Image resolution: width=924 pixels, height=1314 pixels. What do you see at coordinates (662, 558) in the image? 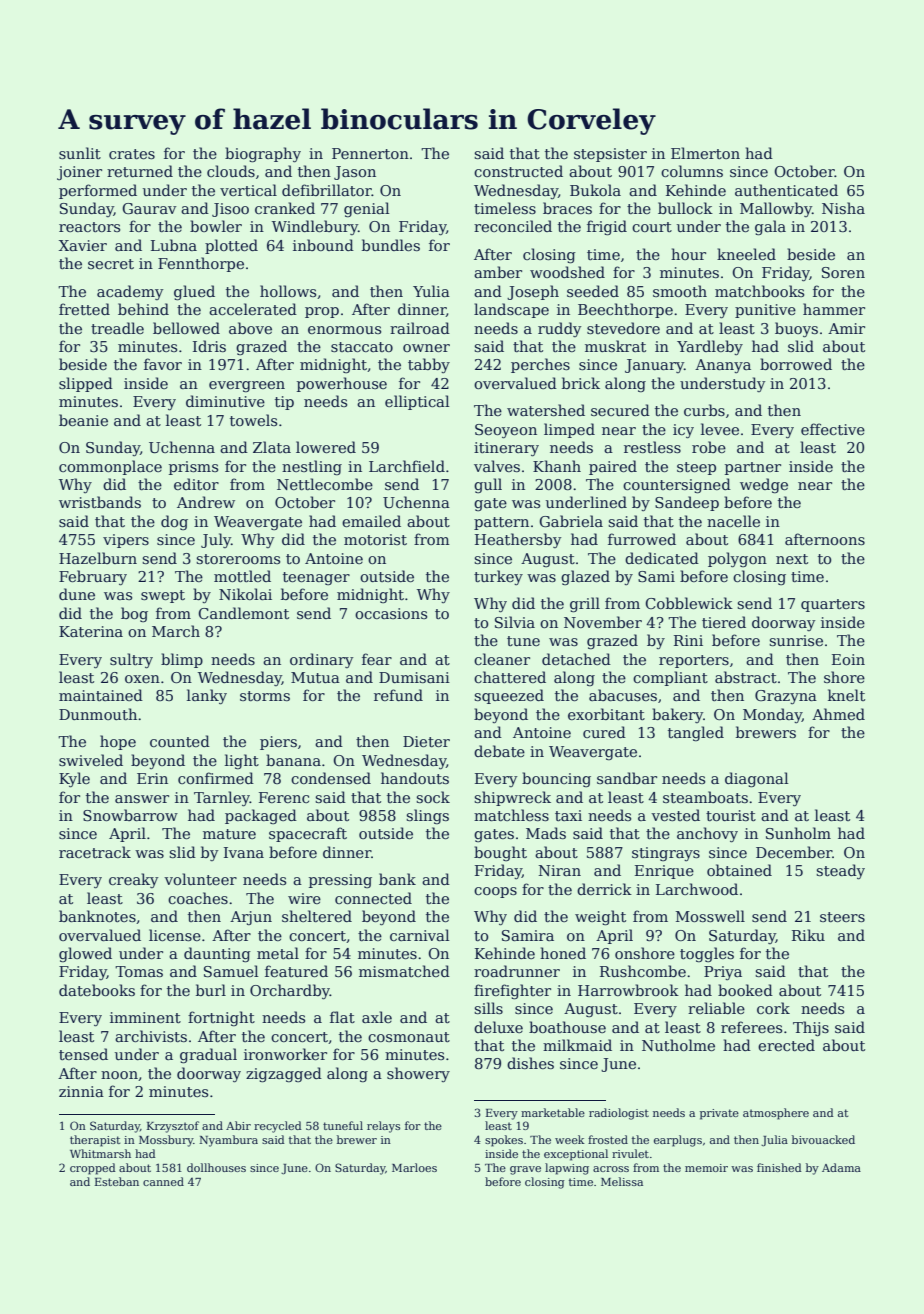
I see `dedicated` at bounding box center [662, 558].
